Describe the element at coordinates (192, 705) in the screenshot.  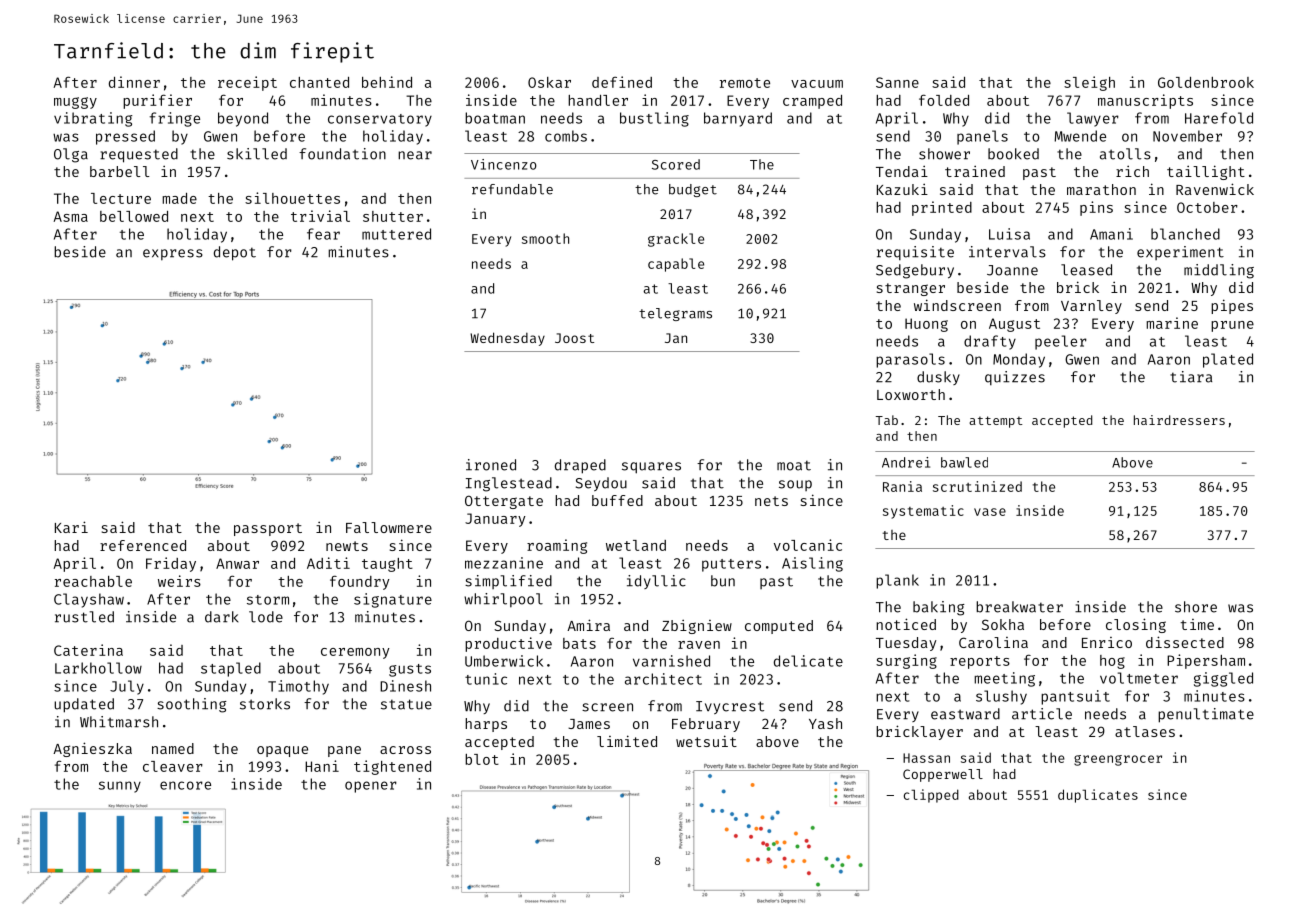
I see `soothing` at that location.
